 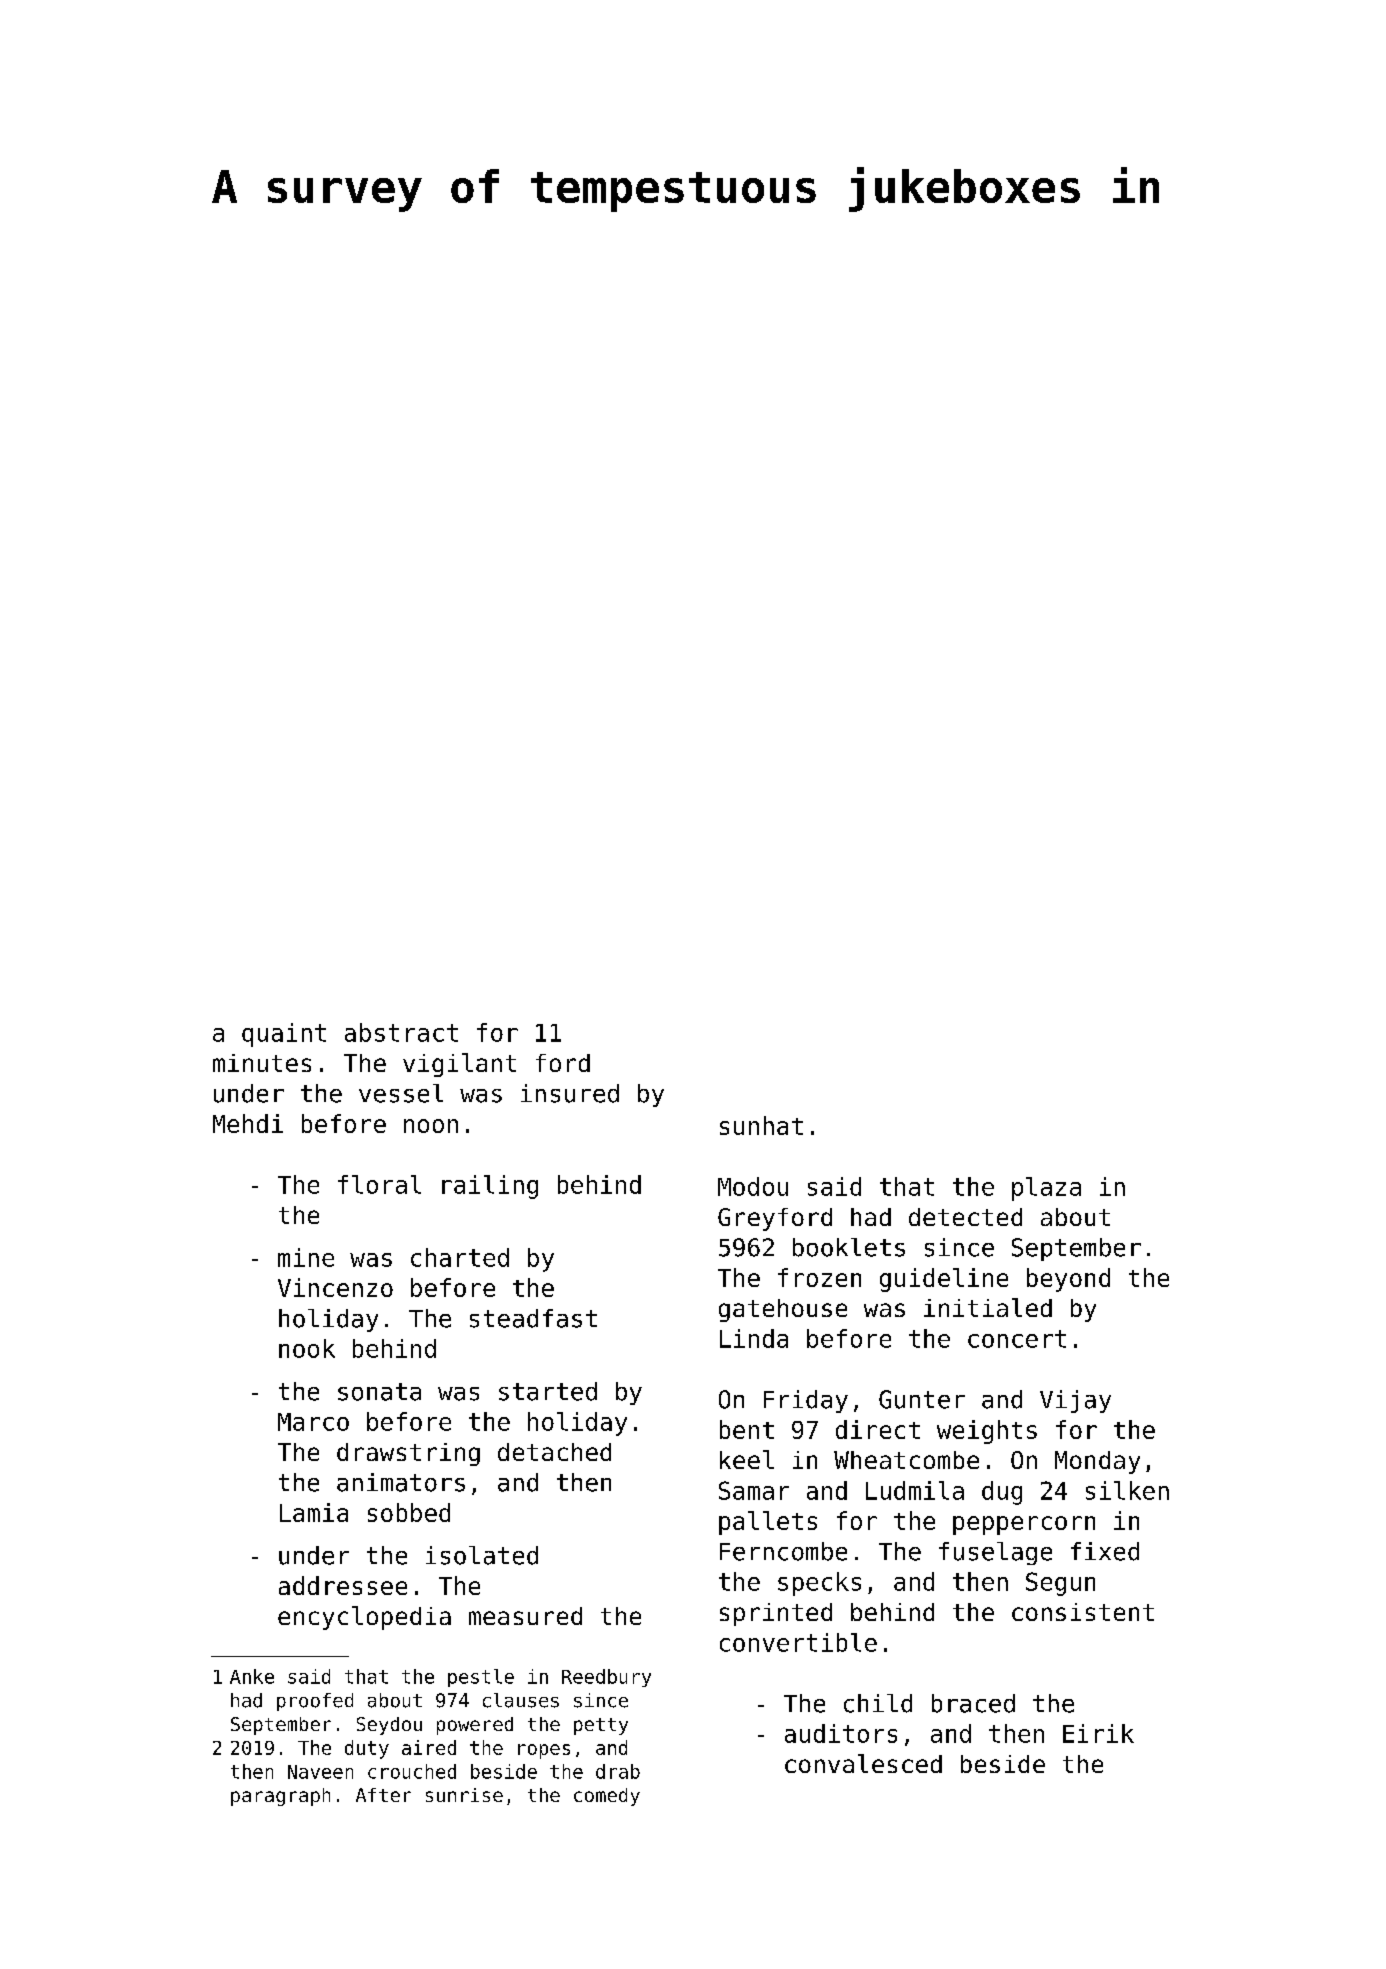 I want to click on abstract, so click(x=401, y=1032).
